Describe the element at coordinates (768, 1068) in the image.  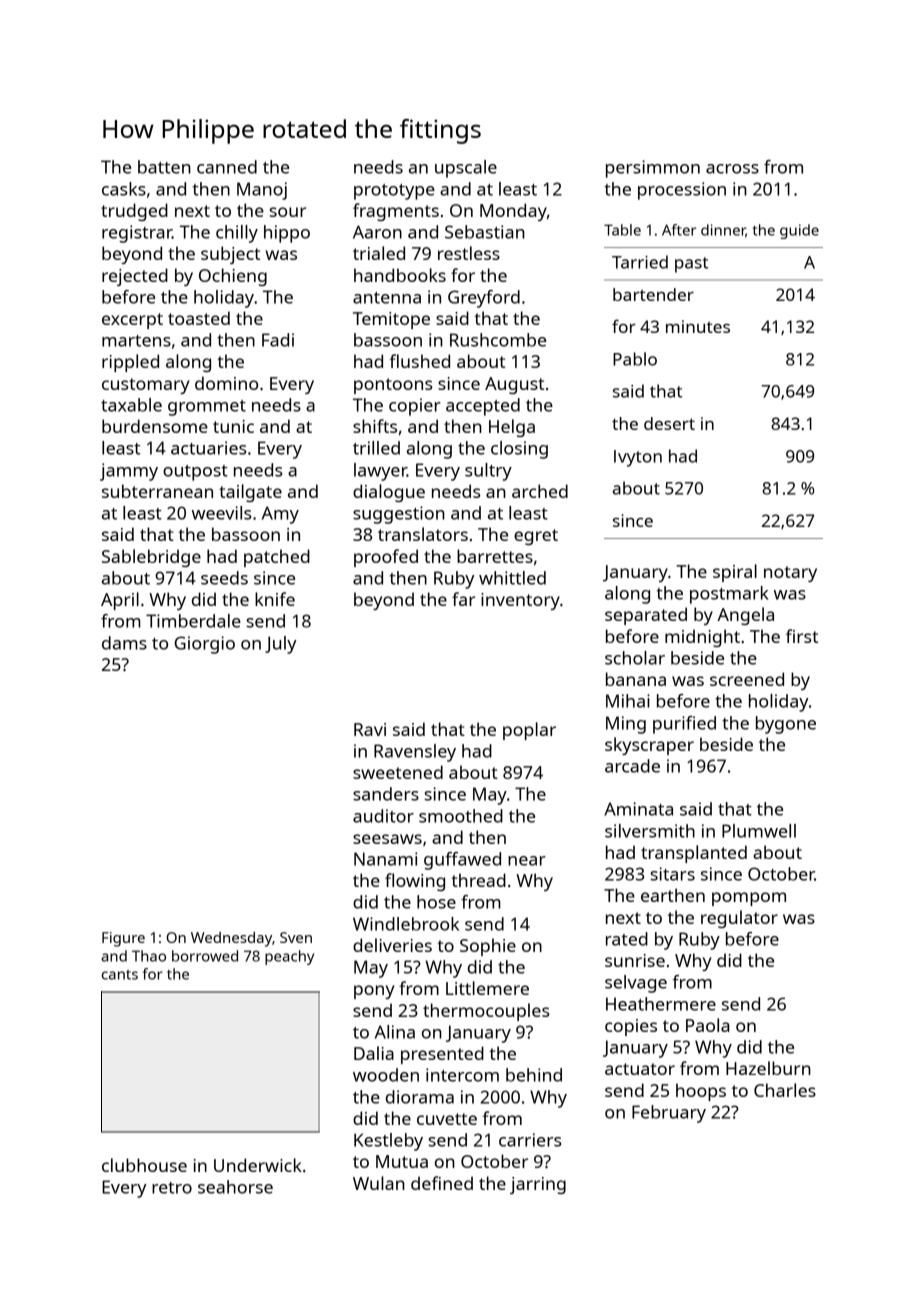
I see `Hazelburn` at that location.
